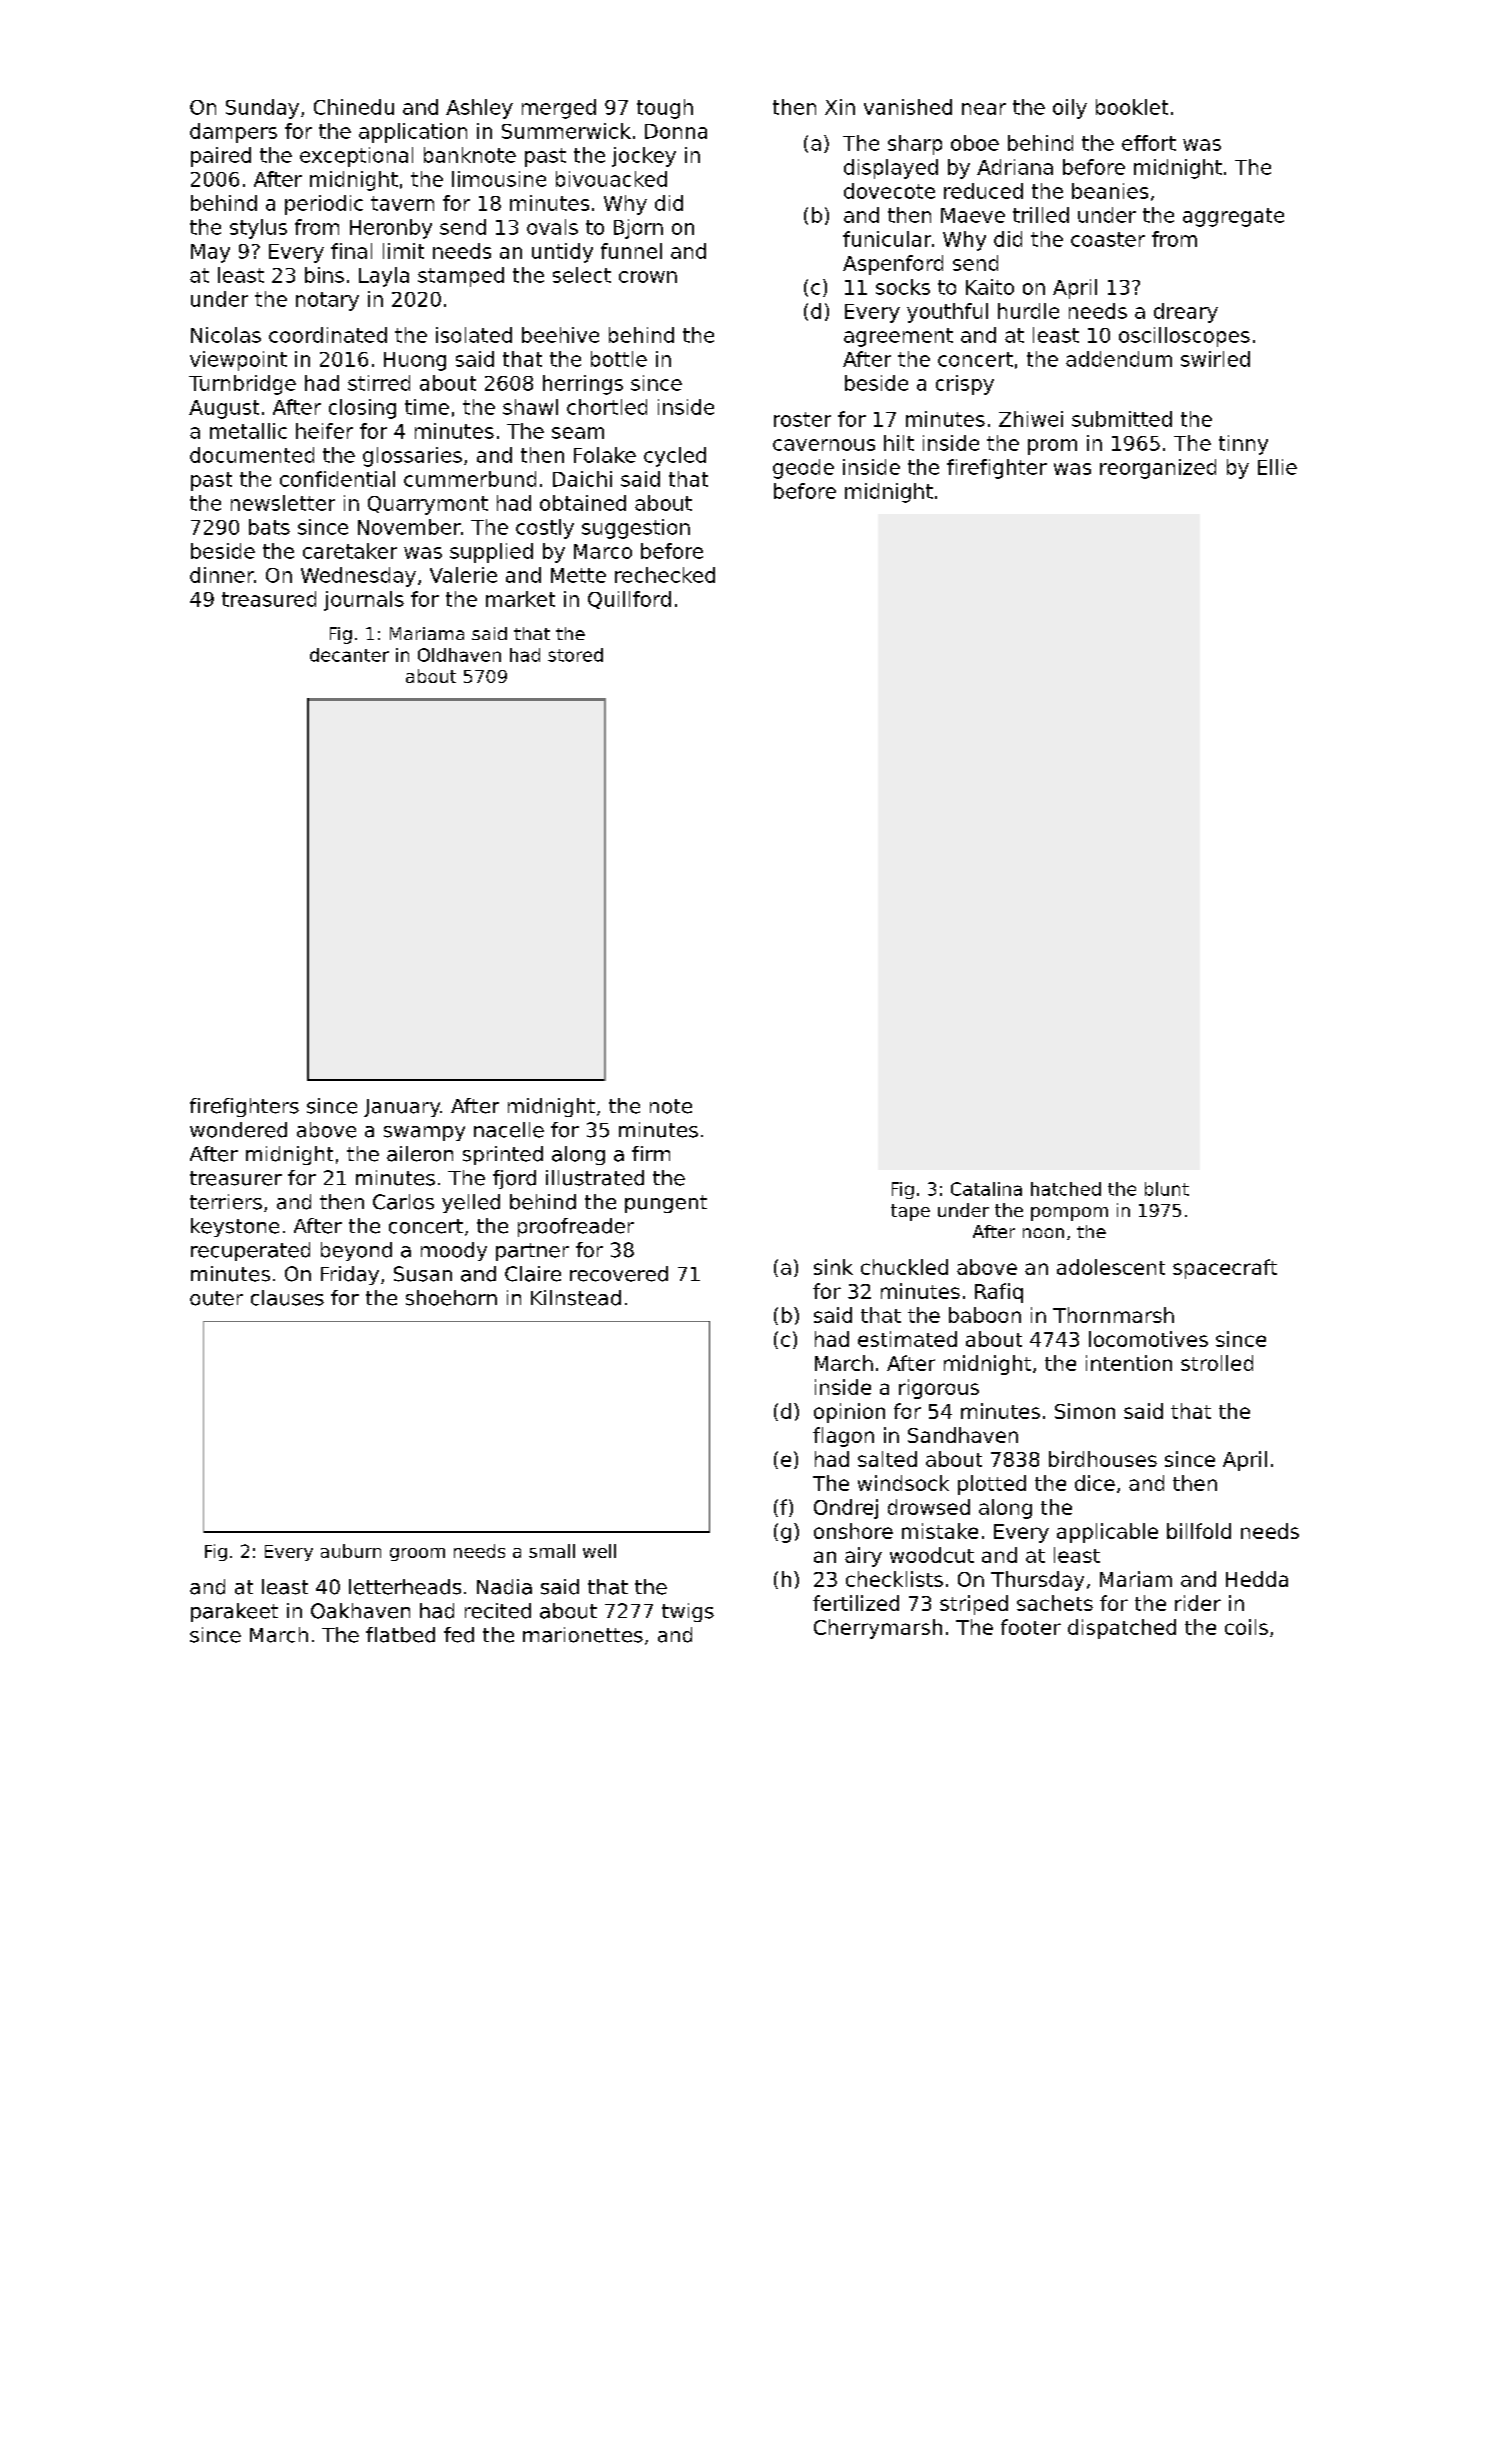  What do you see at coordinates (216, 1298) in the screenshot?
I see `outer` at bounding box center [216, 1298].
